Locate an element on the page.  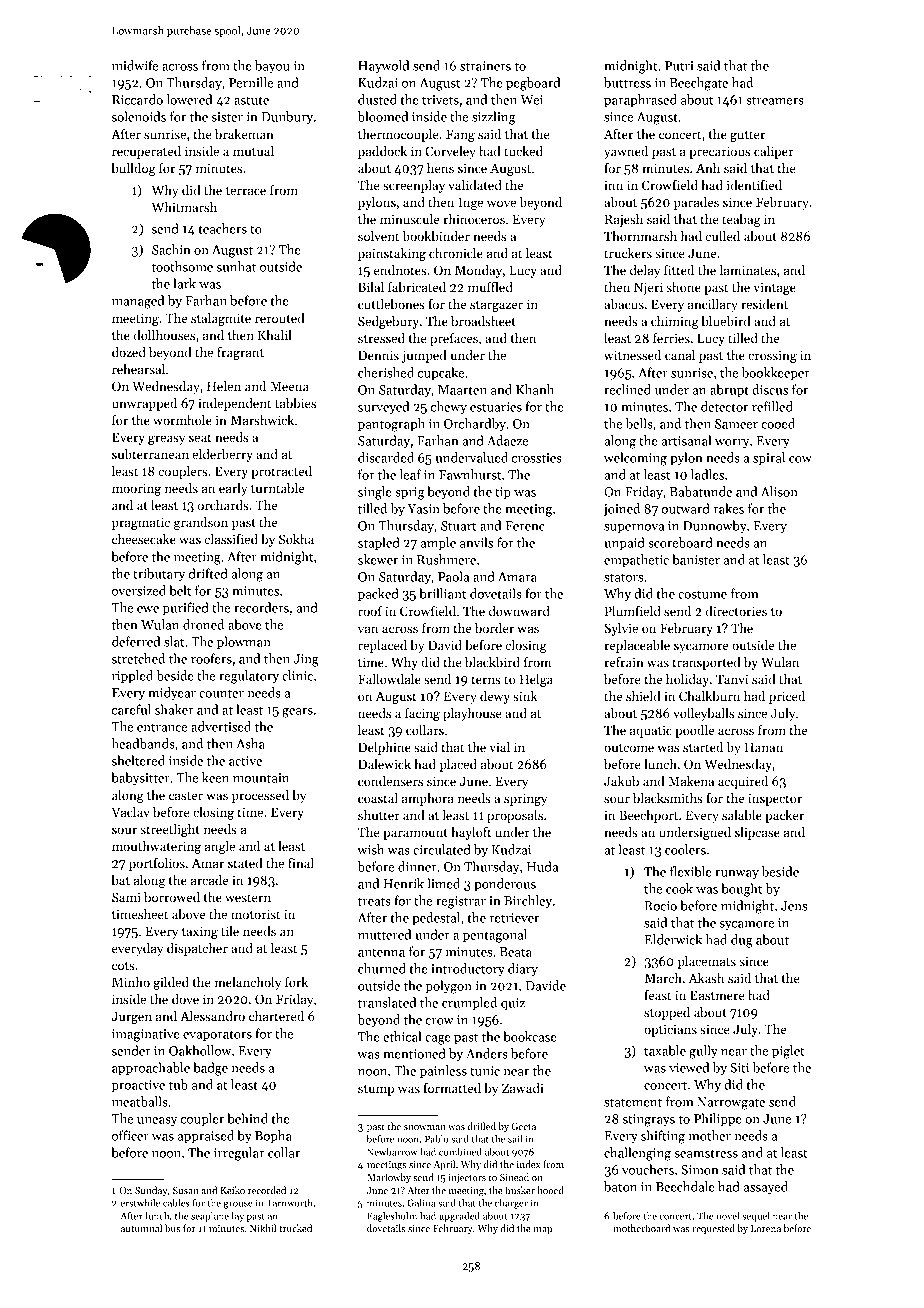
requested is located at coordinates (713, 1229).
